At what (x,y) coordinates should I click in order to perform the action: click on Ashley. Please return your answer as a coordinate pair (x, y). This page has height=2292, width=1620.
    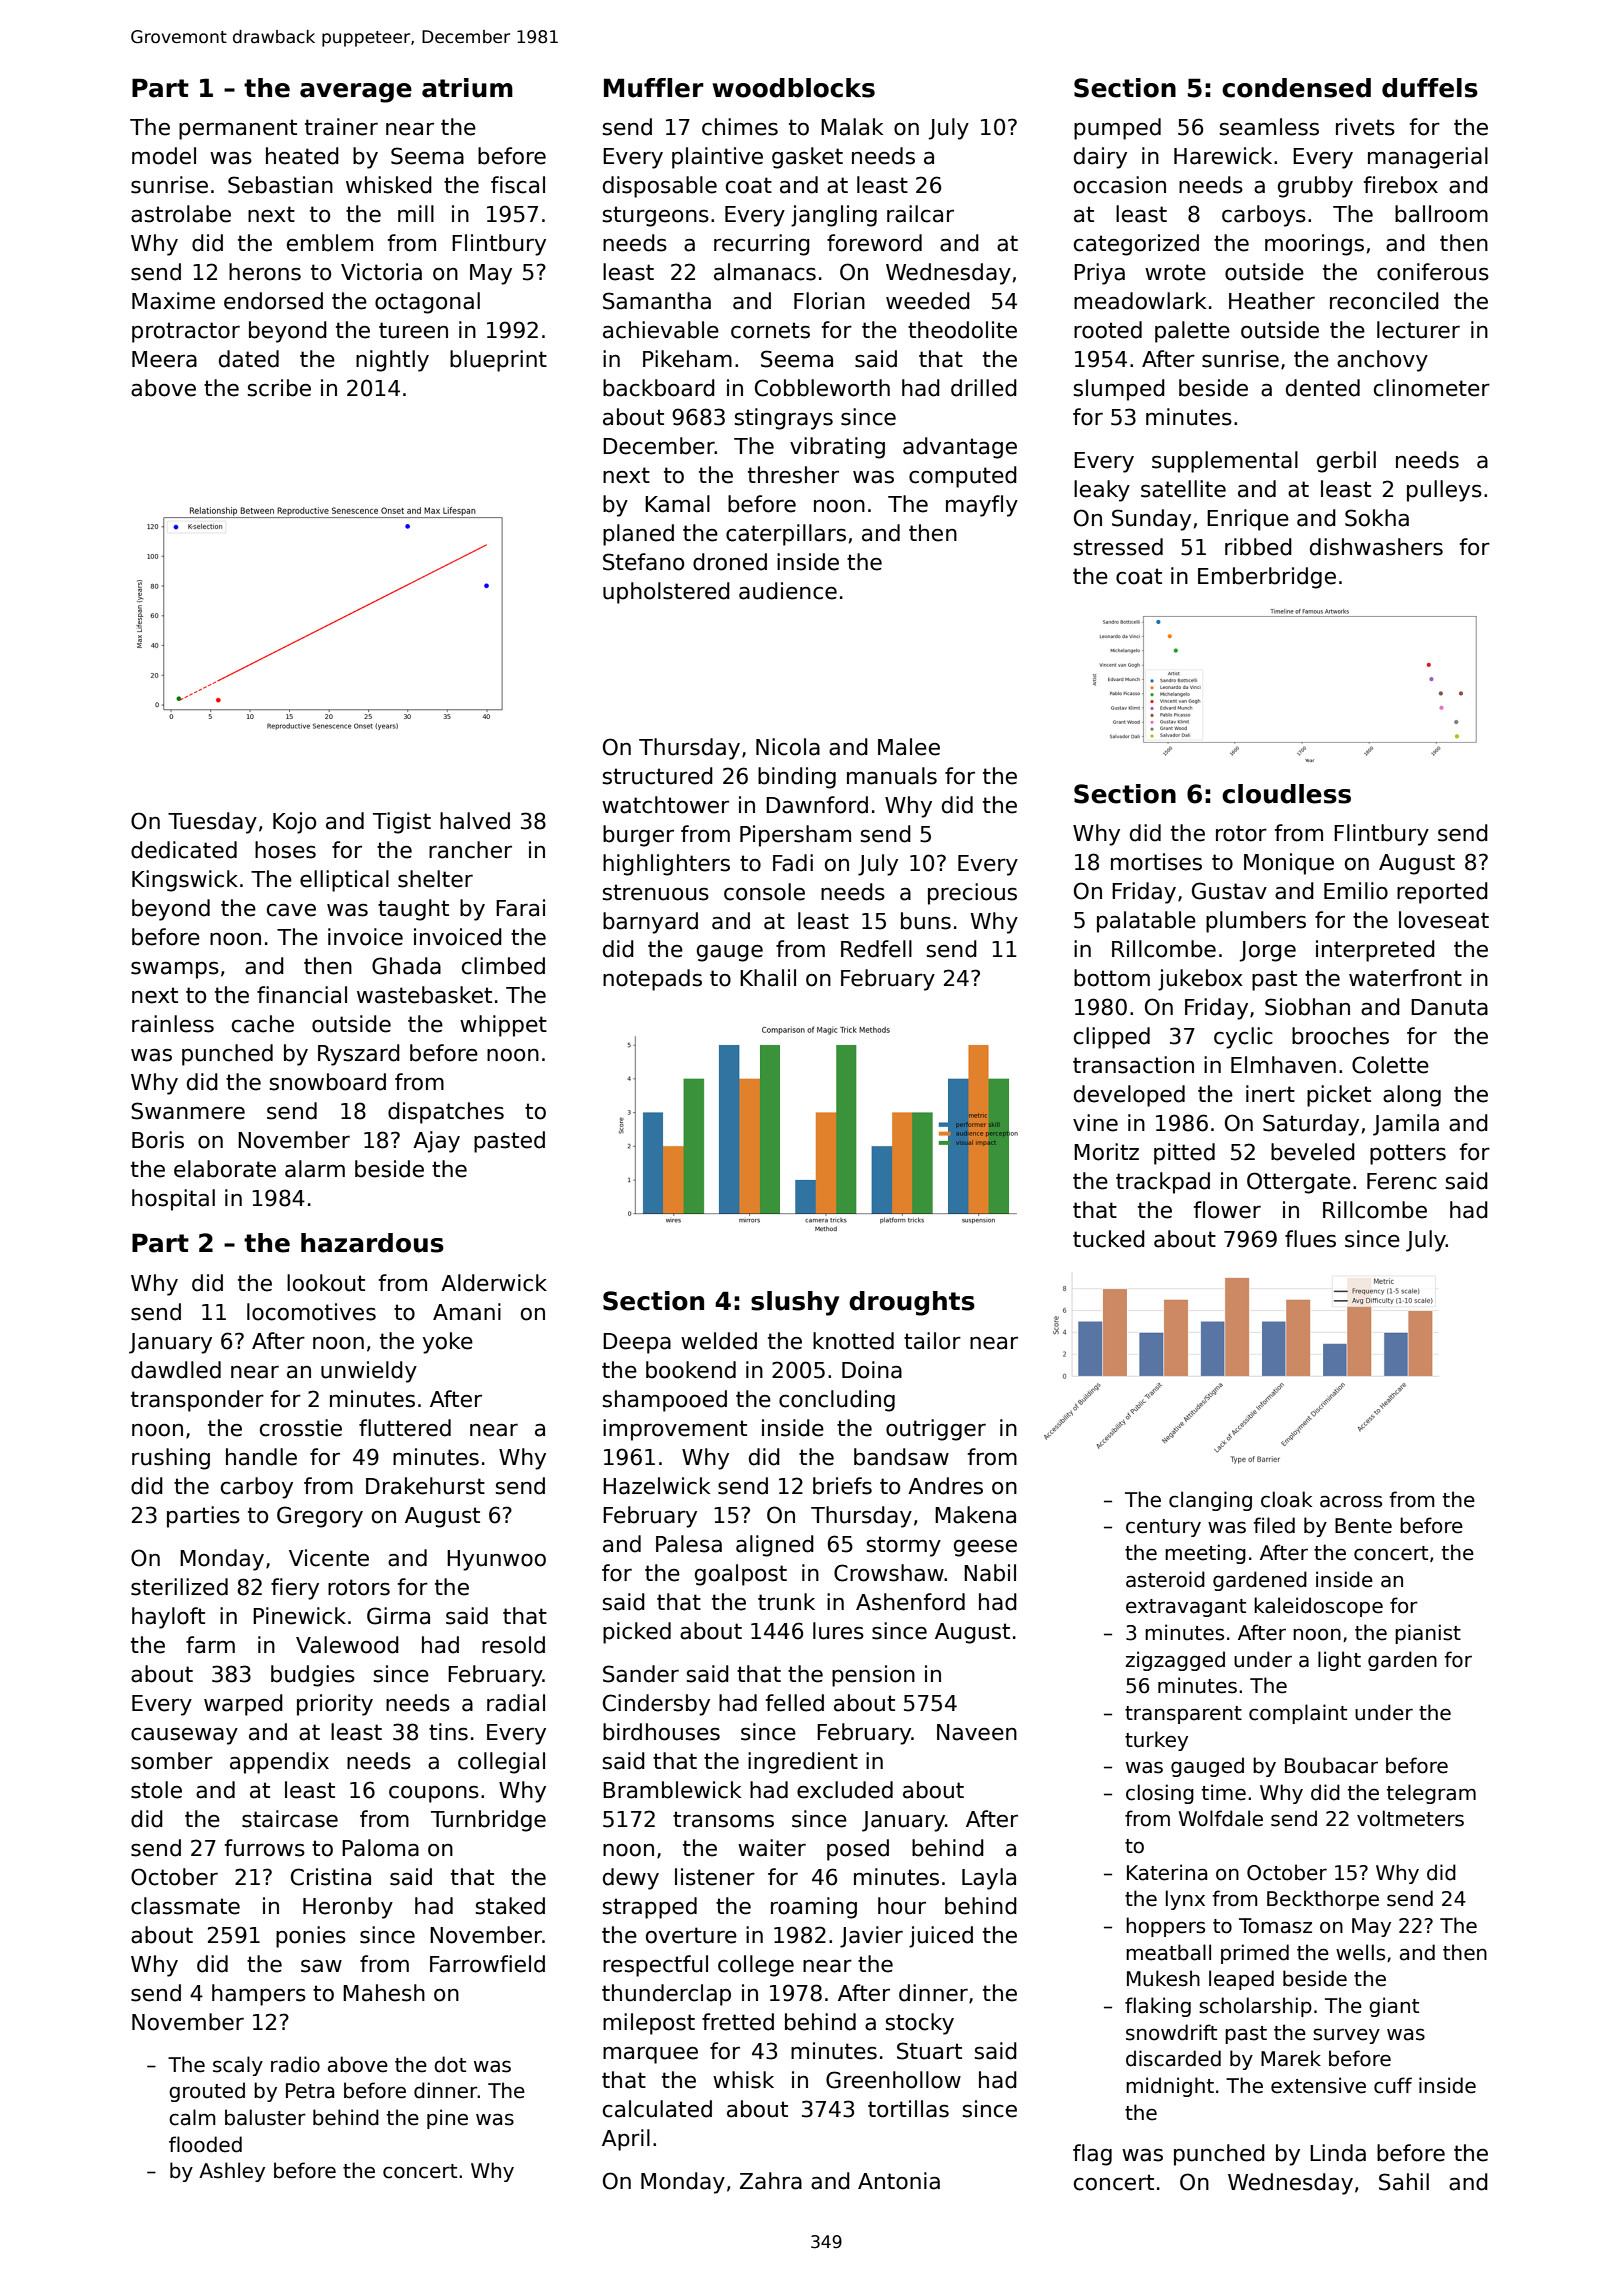
    Looking at the image, I should click on (232, 2172).
